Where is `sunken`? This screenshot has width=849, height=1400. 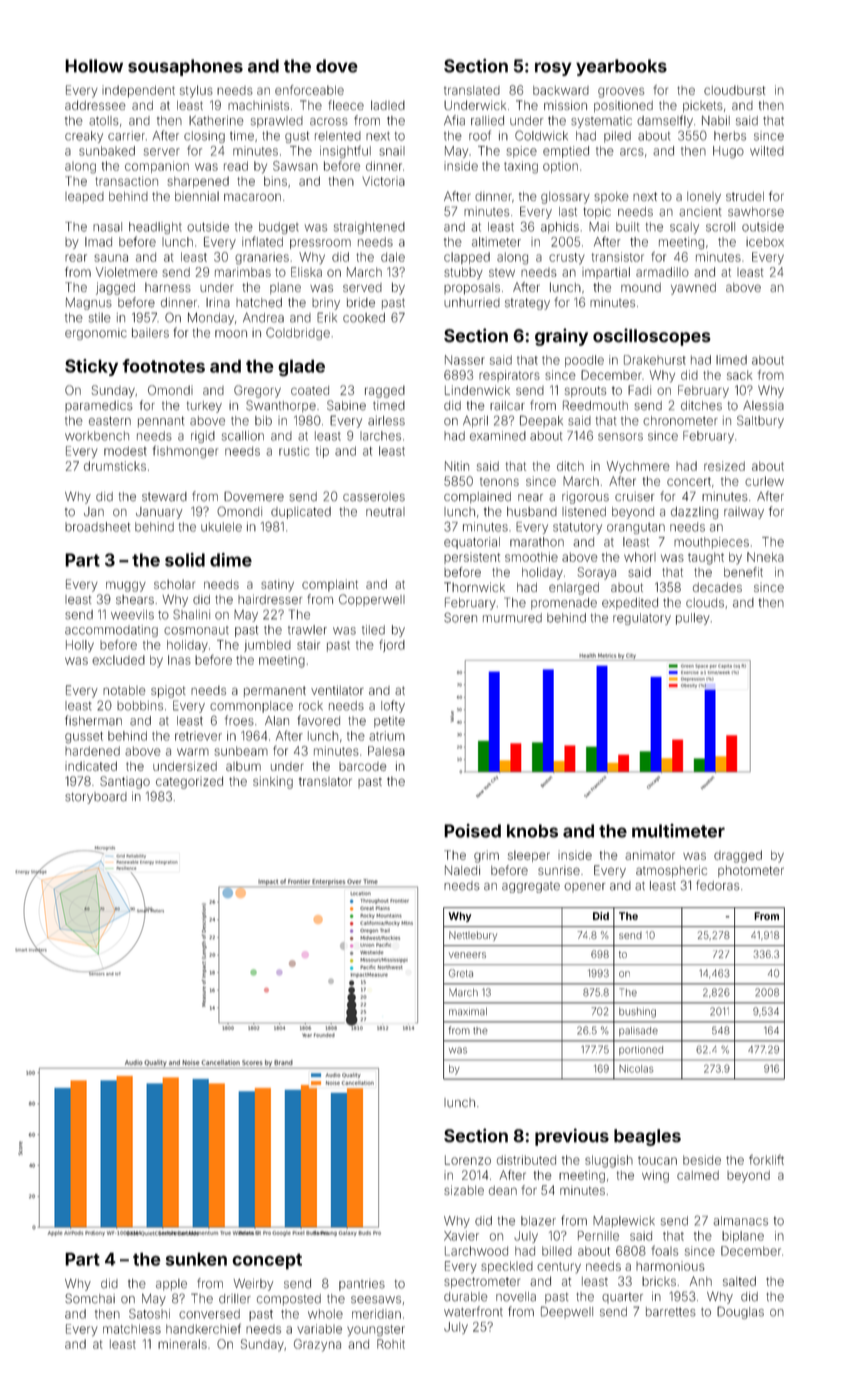 sunken is located at coordinates (196, 1259).
